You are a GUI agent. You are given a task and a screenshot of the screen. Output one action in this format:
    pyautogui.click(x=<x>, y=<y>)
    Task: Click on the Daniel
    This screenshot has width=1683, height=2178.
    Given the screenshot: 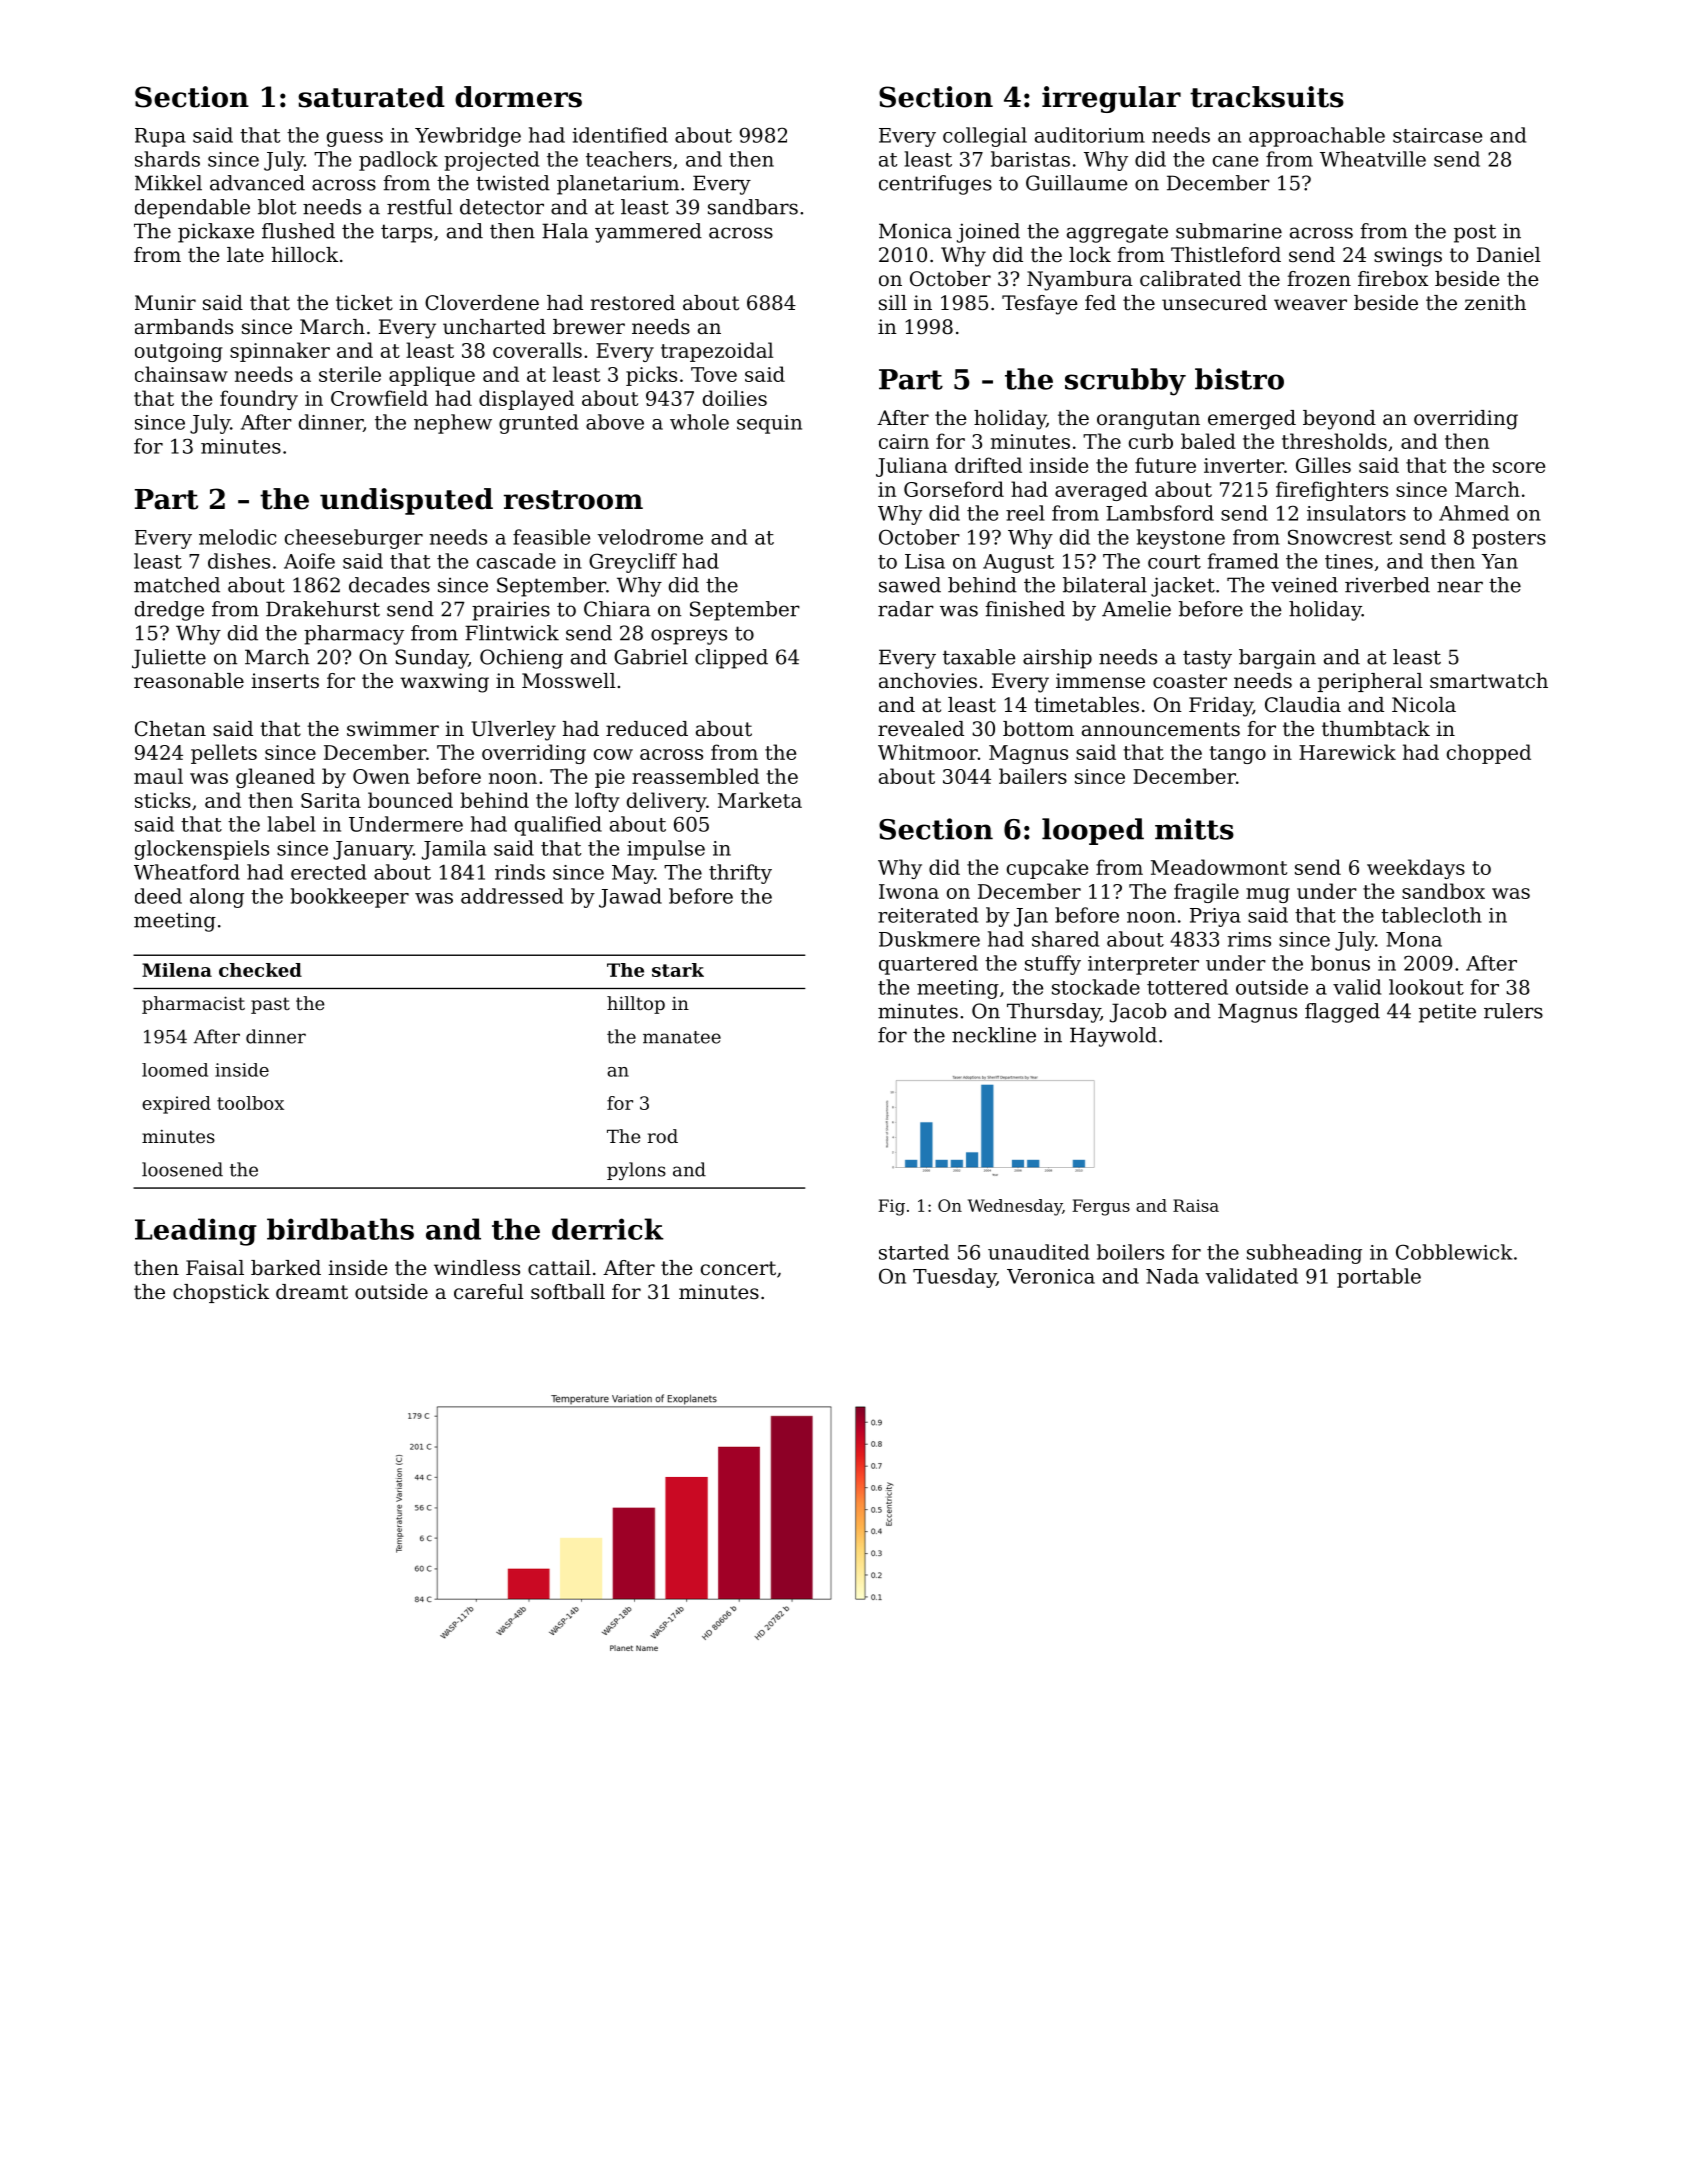 What is the action you would take?
    pyautogui.click(x=1509, y=255)
